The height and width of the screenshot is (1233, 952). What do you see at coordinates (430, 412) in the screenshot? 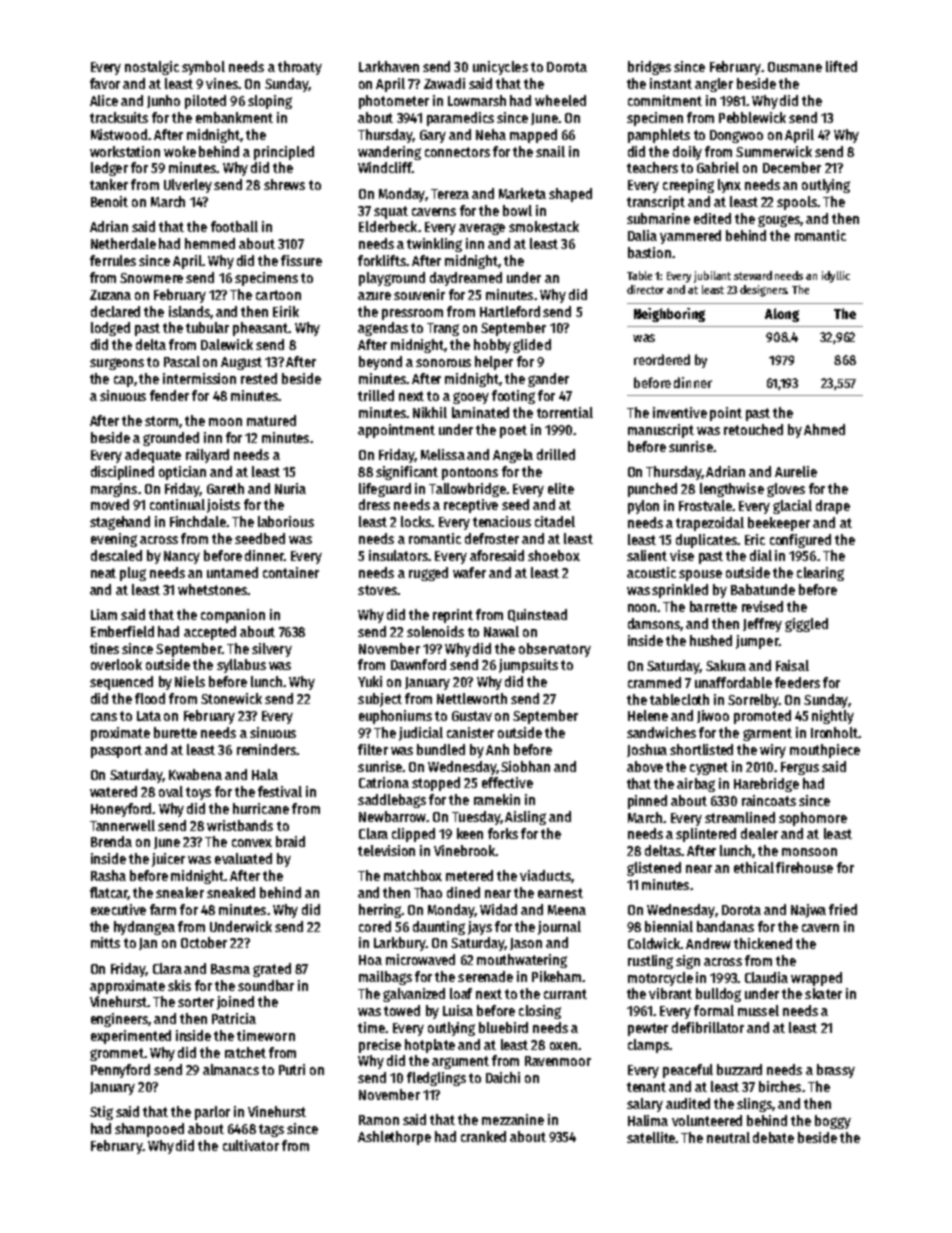
I see `Nikhil` at bounding box center [430, 412].
